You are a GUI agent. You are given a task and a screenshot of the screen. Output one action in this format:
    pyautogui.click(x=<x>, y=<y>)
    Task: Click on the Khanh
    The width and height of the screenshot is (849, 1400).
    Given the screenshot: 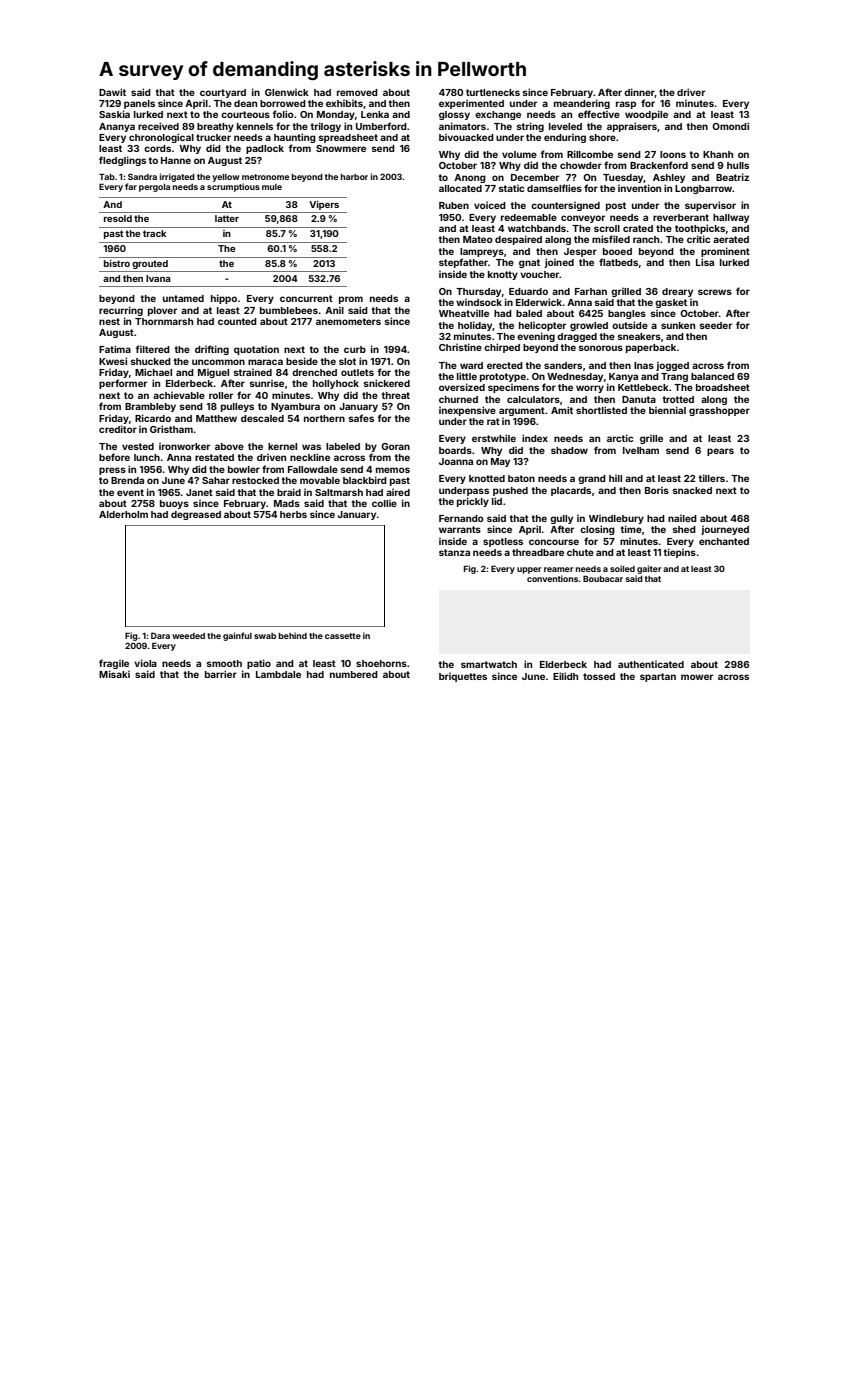 What is the action you would take?
    pyautogui.click(x=718, y=154)
